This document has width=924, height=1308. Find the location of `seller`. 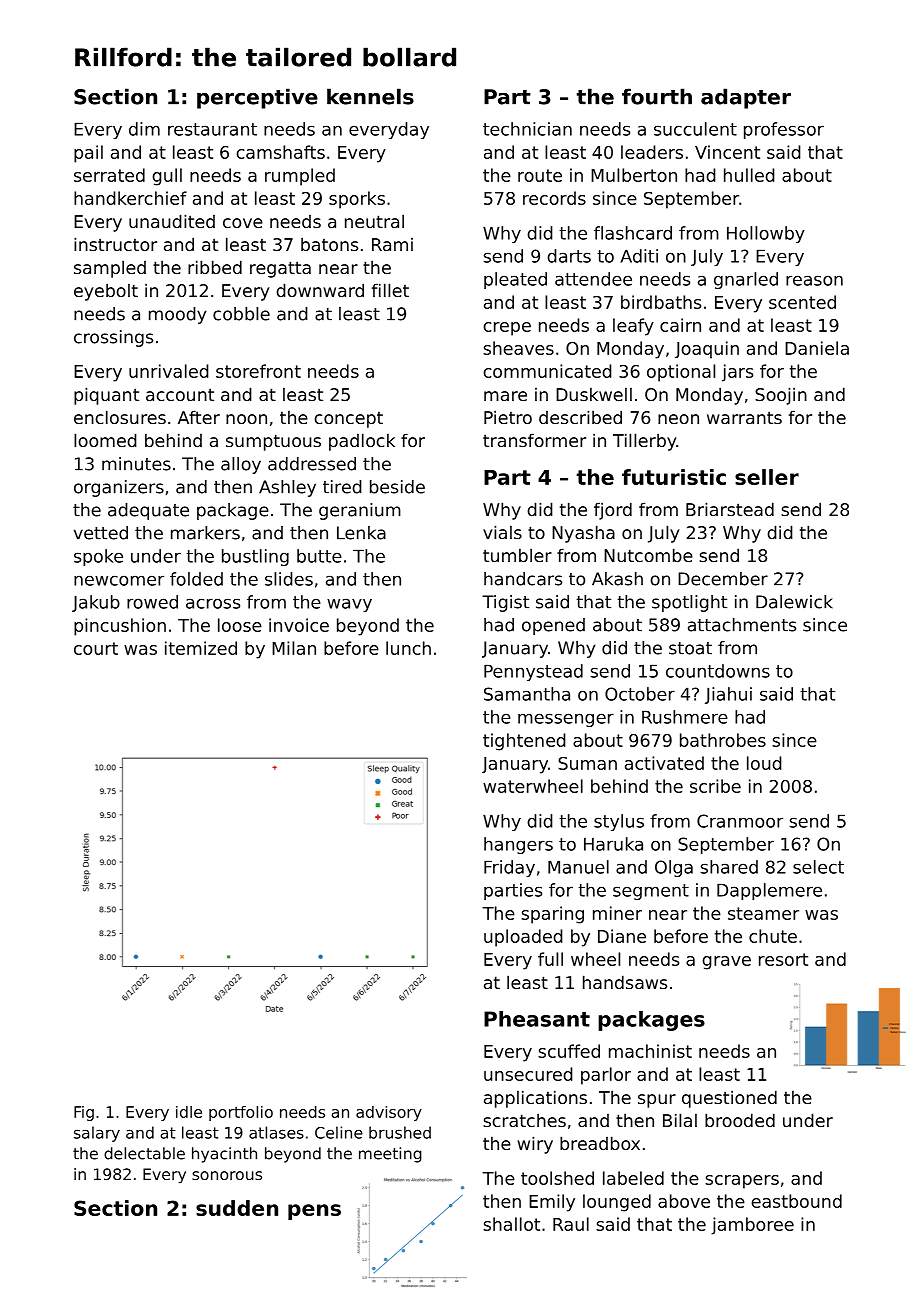

seller is located at coordinates (767, 477).
